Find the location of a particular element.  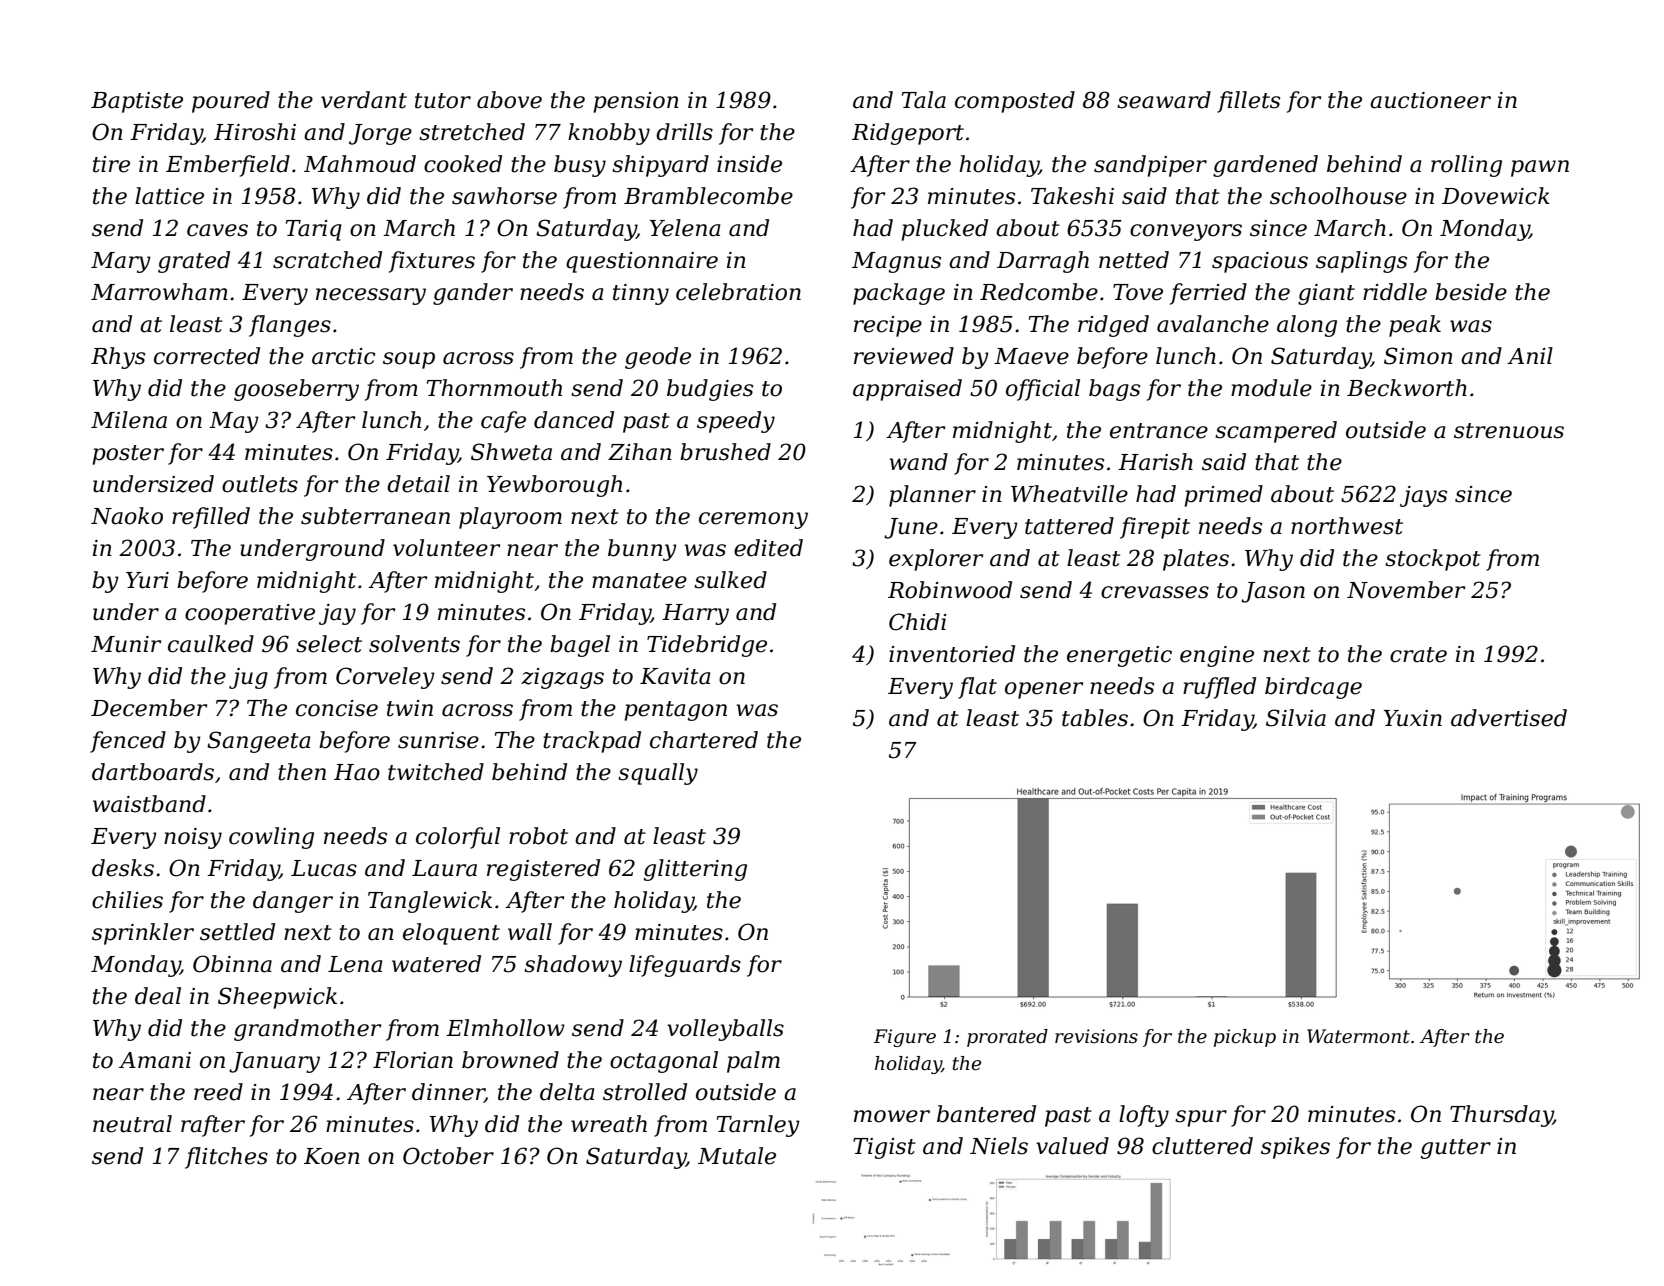

lattice is located at coordinates (169, 196).
